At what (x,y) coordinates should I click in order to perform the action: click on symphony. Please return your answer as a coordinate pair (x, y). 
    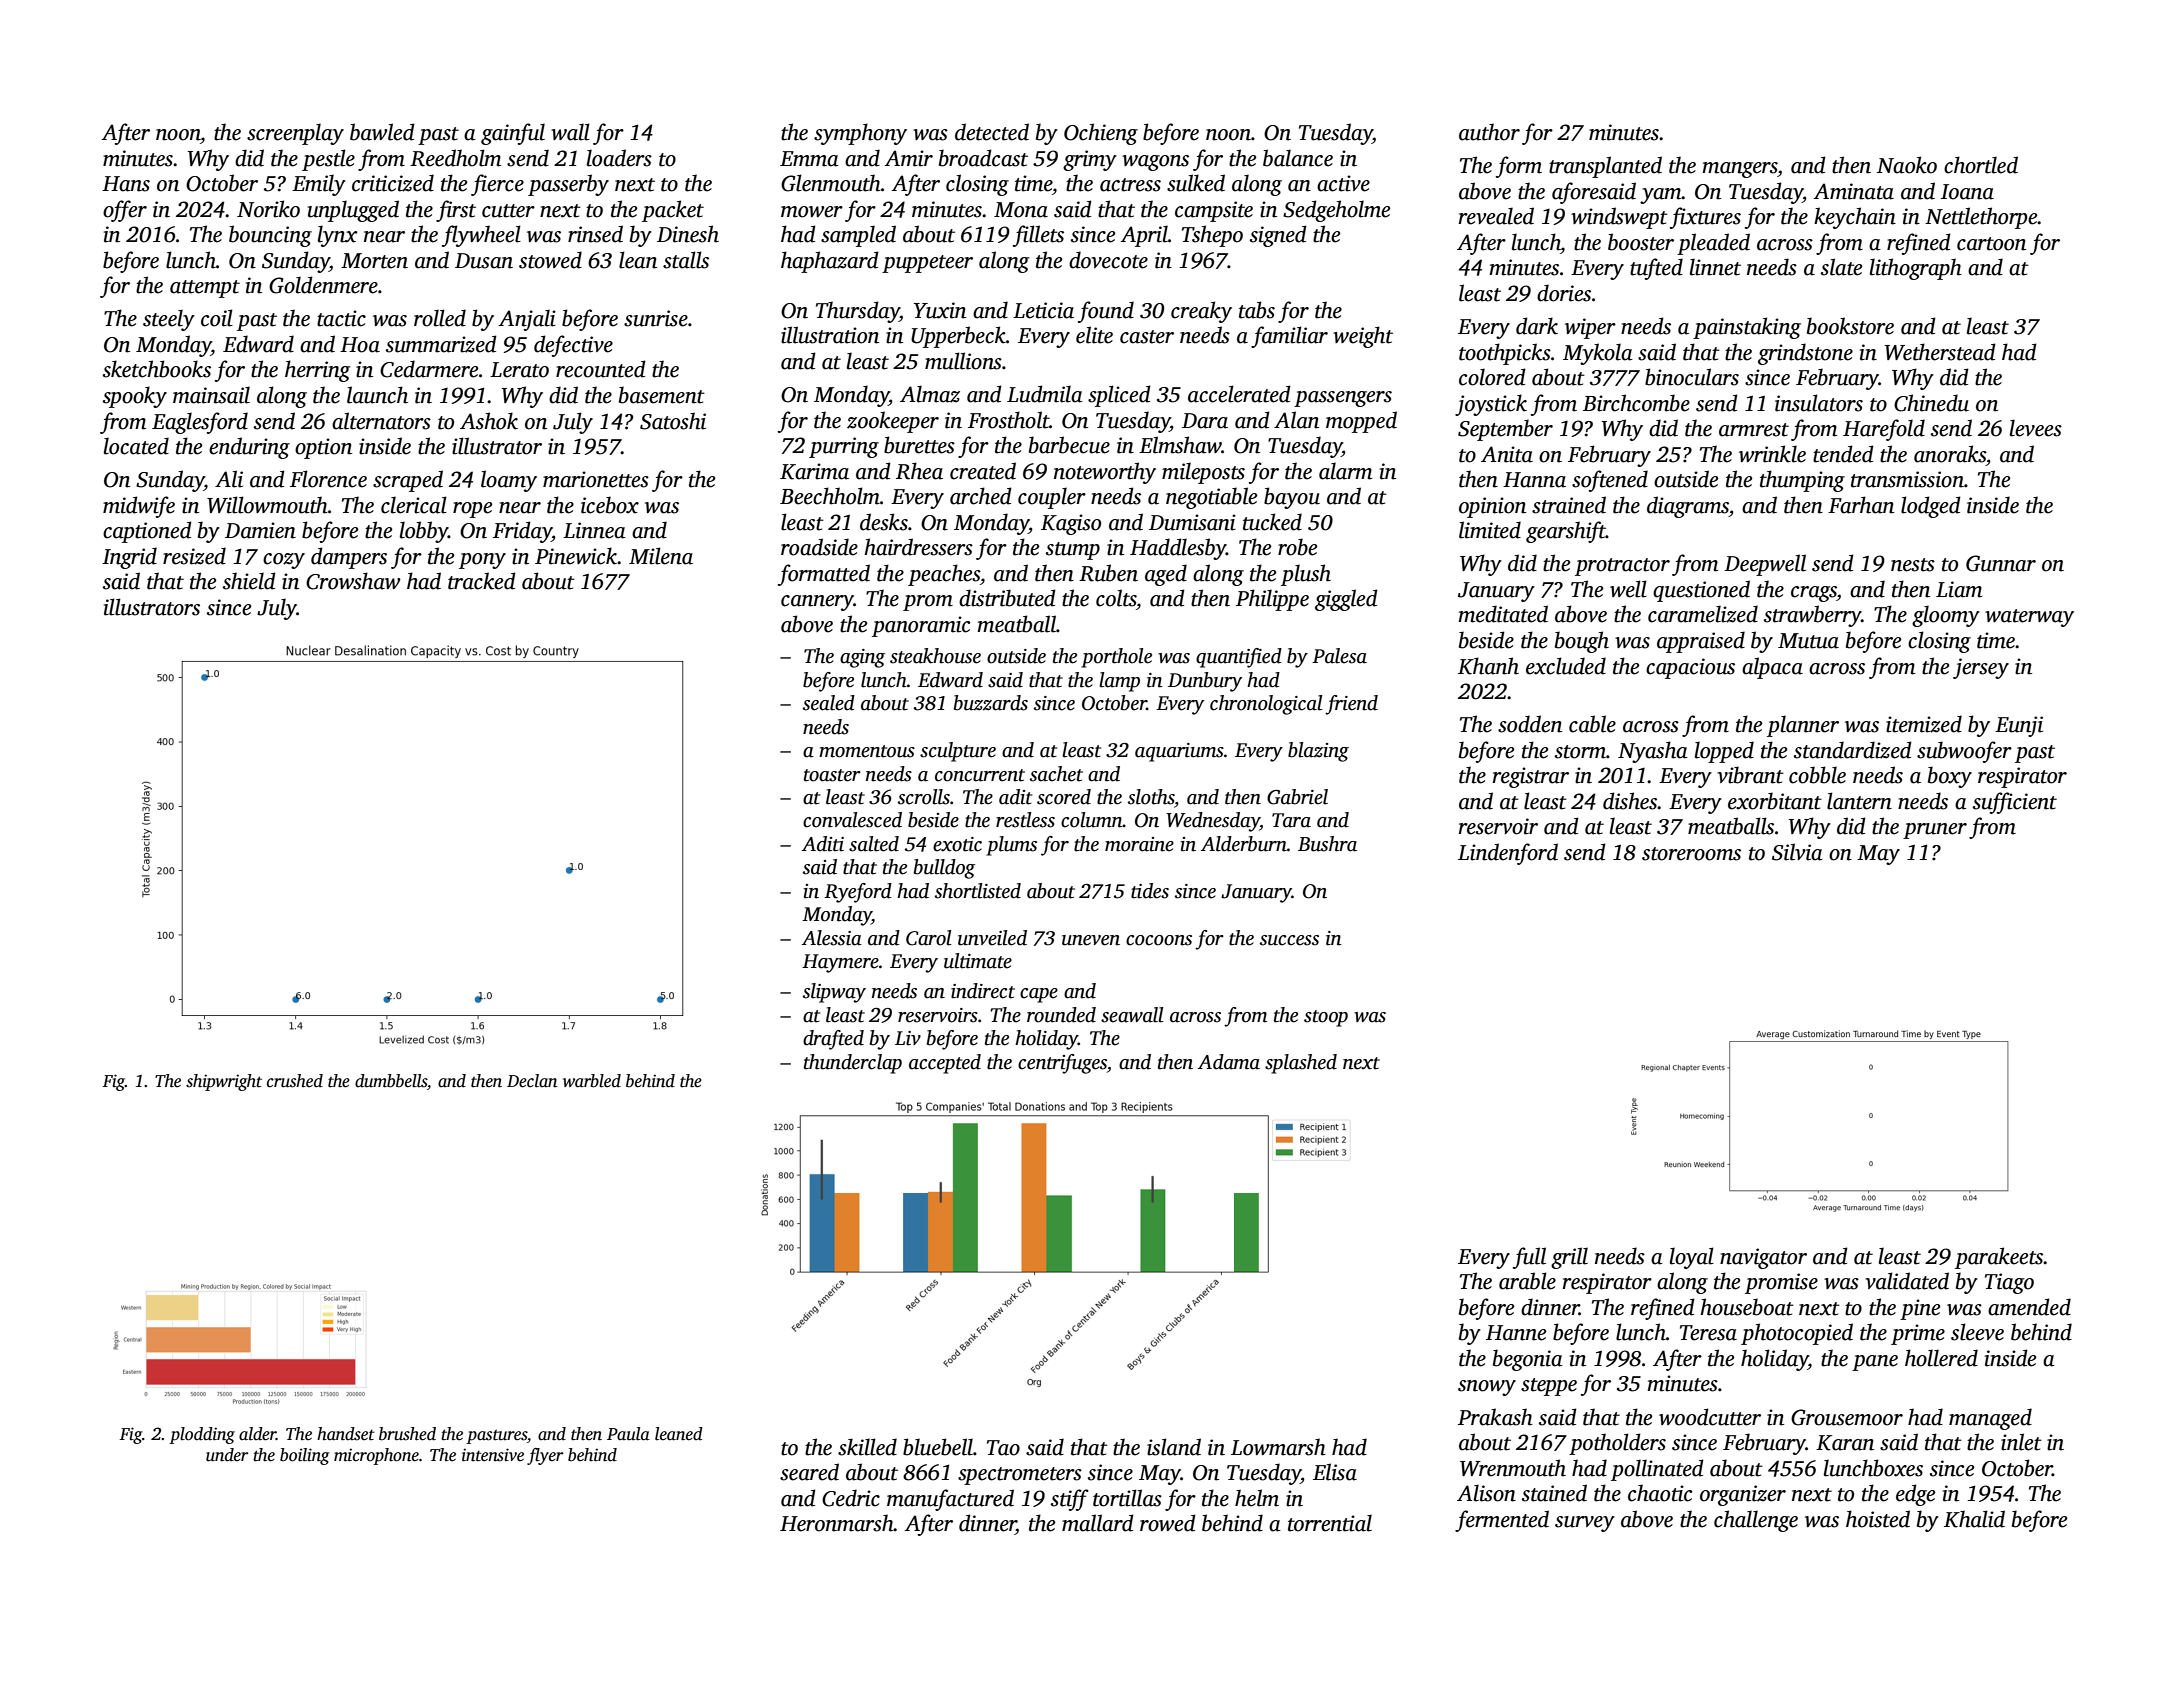
    Looking at the image, I should click on (860, 134).
